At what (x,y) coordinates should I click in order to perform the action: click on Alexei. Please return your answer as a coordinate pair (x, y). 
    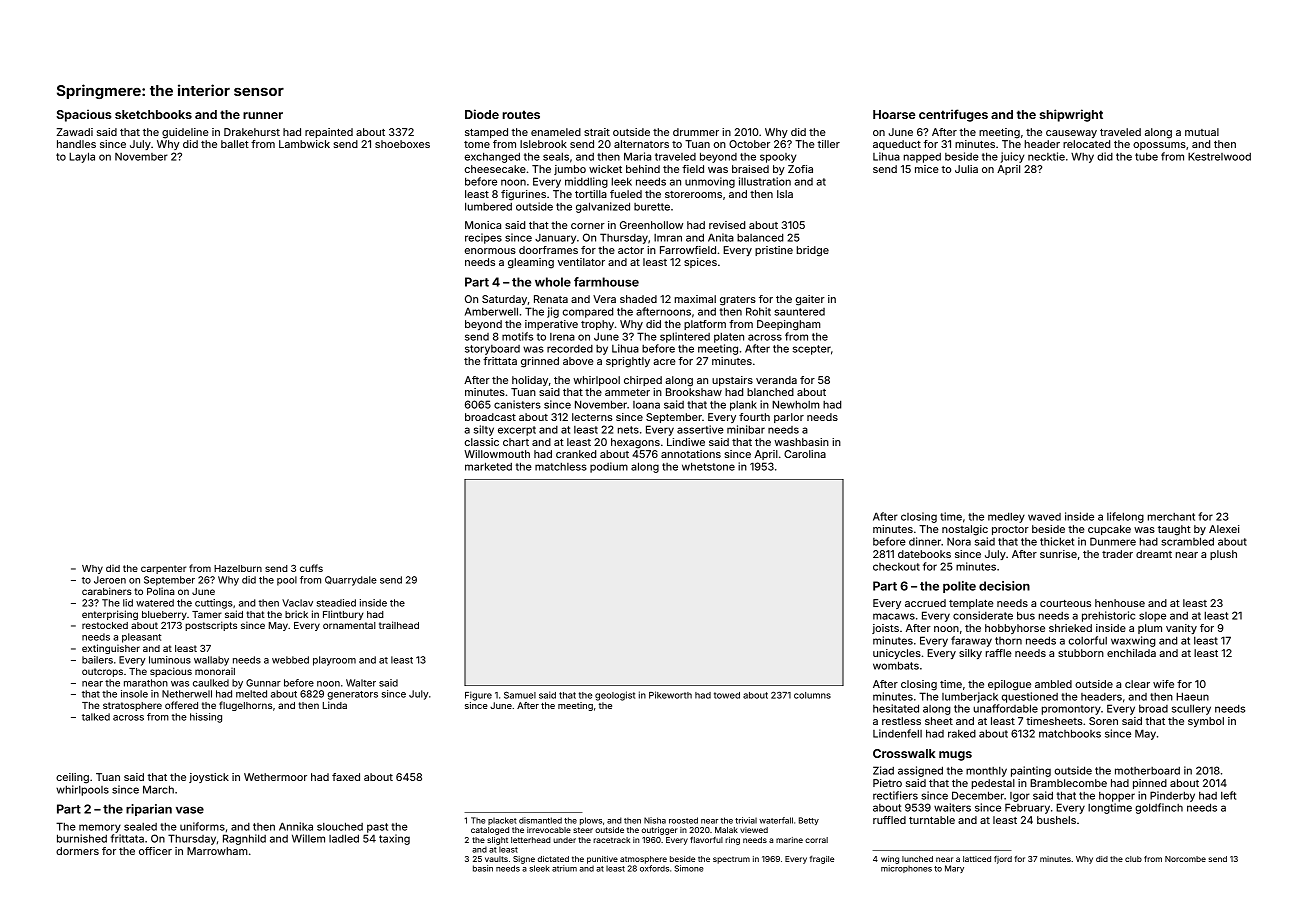
    Looking at the image, I should click on (1224, 529).
